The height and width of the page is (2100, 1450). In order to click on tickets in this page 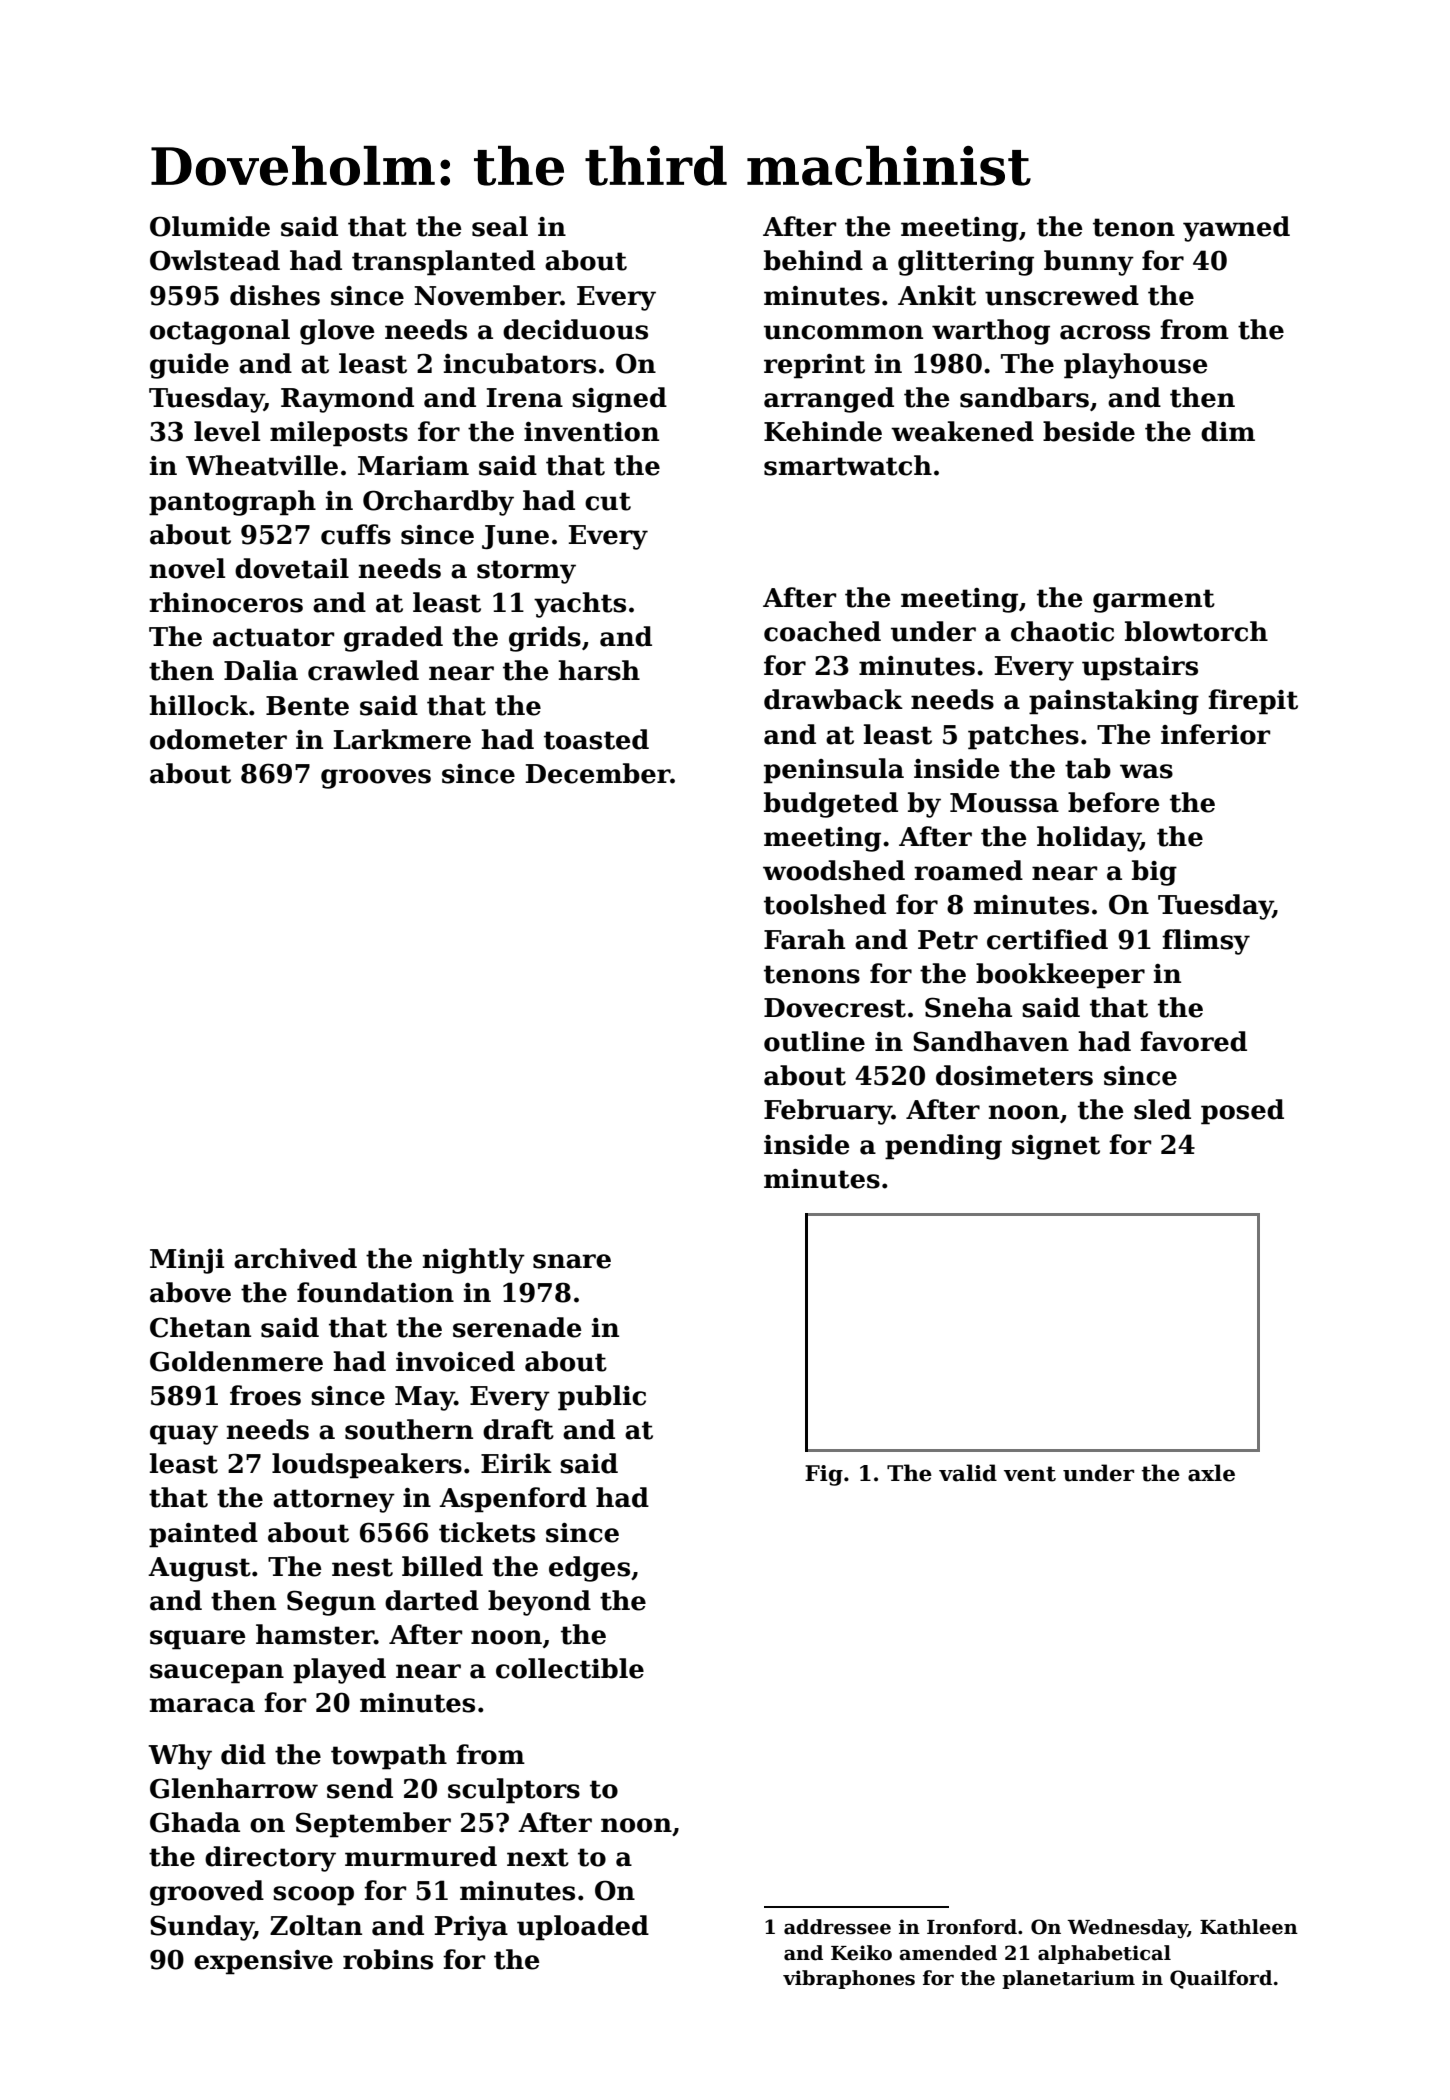, I will do `click(487, 1532)`.
